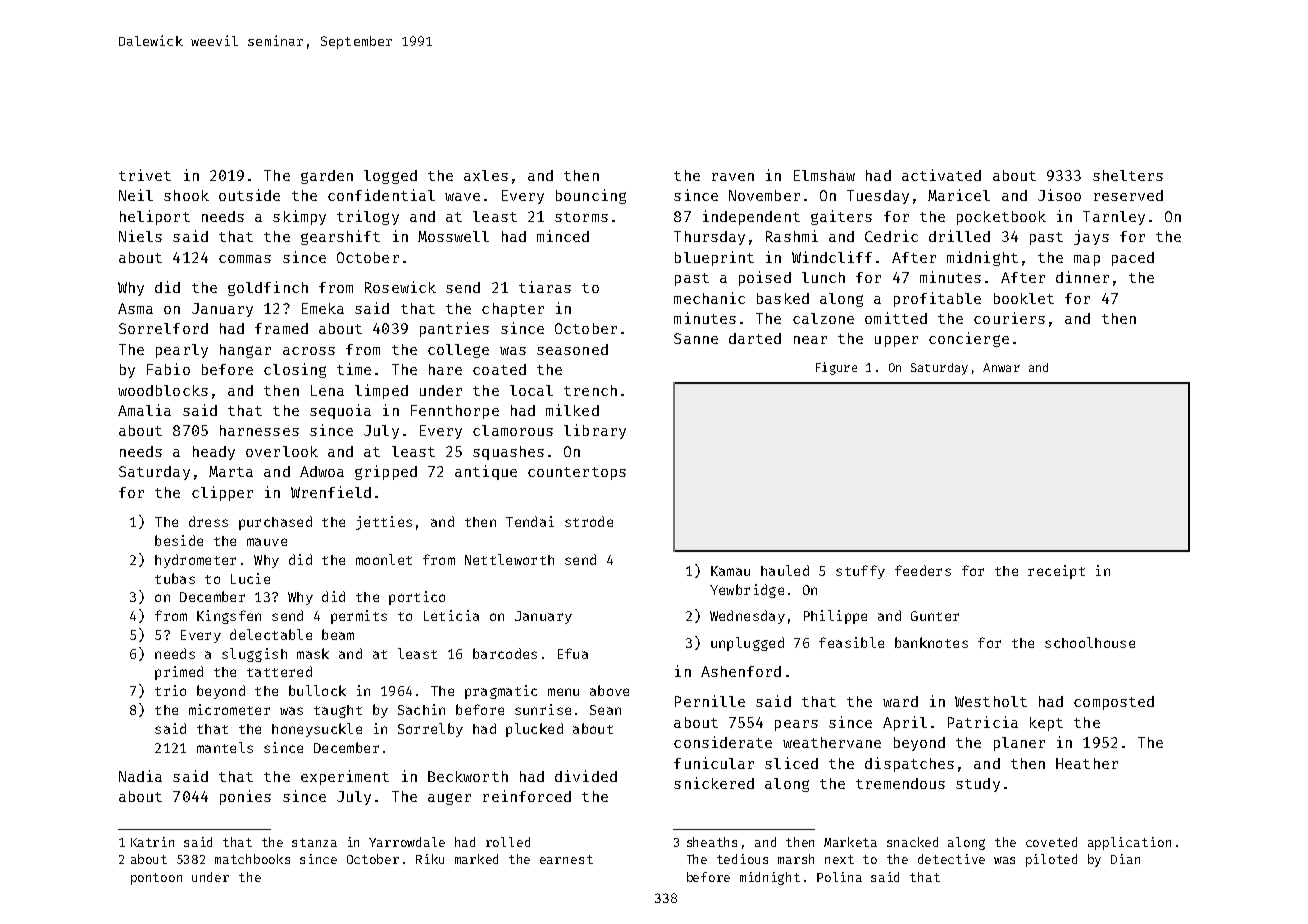 The width and height of the page is (1308, 924). Describe the element at coordinates (1128, 175) in the page. I see `shelters` at that location.
